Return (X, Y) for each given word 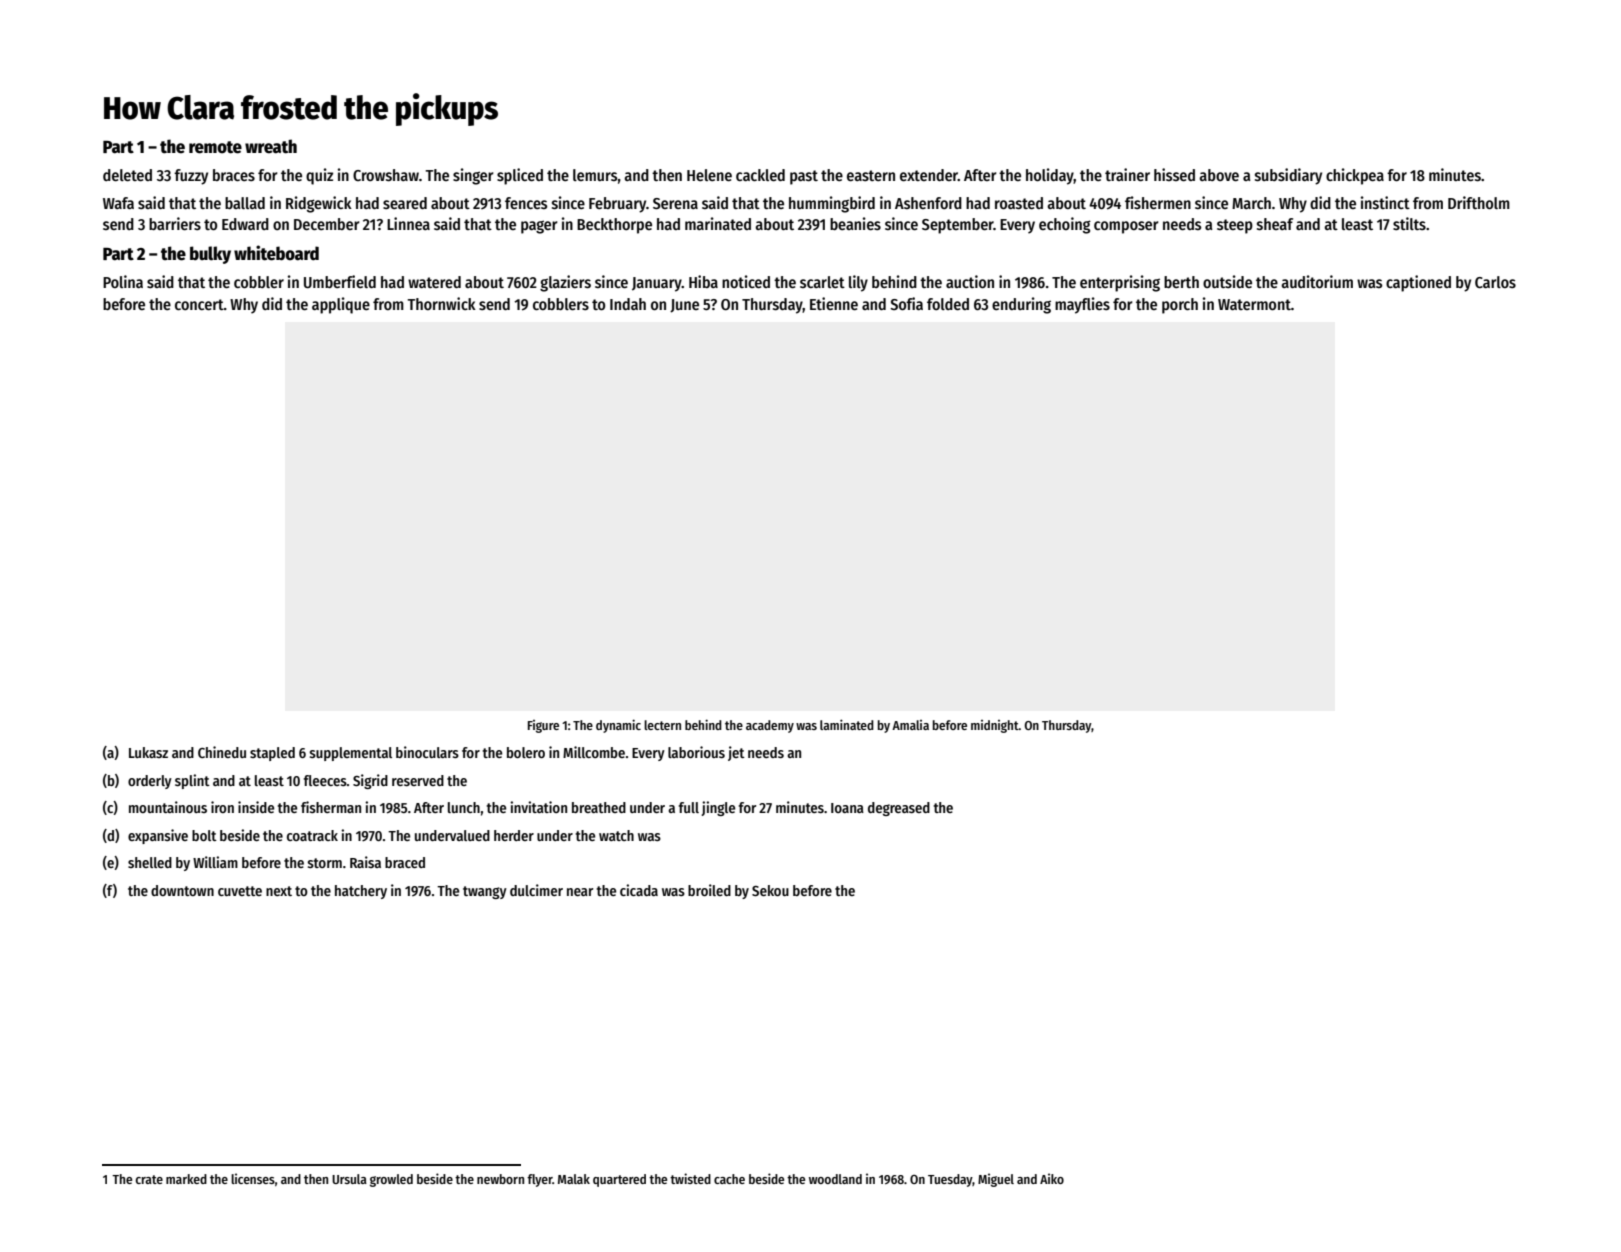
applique (341, 305)
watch (616, 835)
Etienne (834, 303)
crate (149, 1179)
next (279, 891)
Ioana (847, 808)
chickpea (1355, 176)
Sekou (770, 890)
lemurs (595, 175)
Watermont (1254, 304)
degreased (899, 809)
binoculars (427, 752)
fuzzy (191, 177)
